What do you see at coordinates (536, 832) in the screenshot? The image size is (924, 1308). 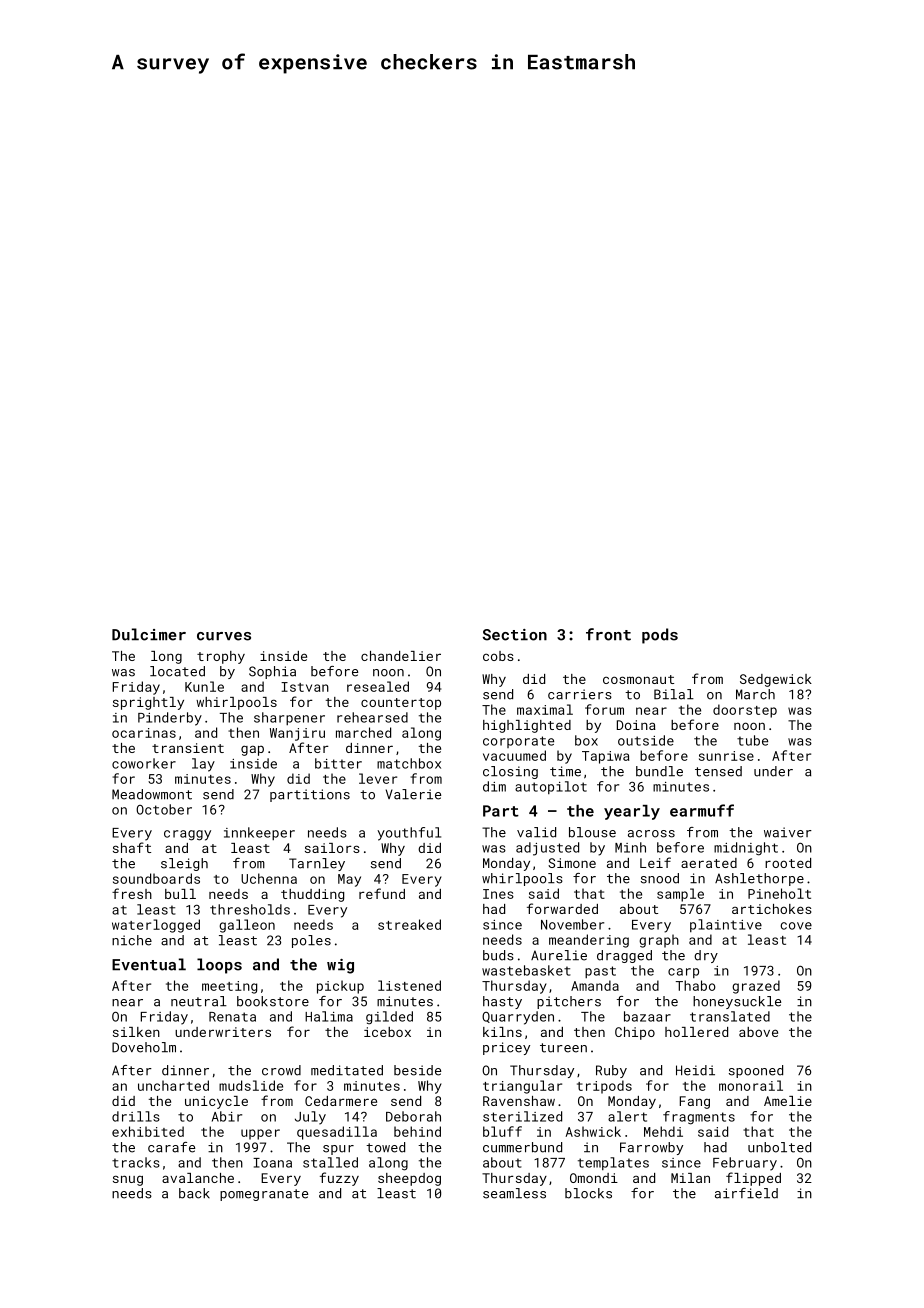 I see `valid` at bounding box center [536, 832].
